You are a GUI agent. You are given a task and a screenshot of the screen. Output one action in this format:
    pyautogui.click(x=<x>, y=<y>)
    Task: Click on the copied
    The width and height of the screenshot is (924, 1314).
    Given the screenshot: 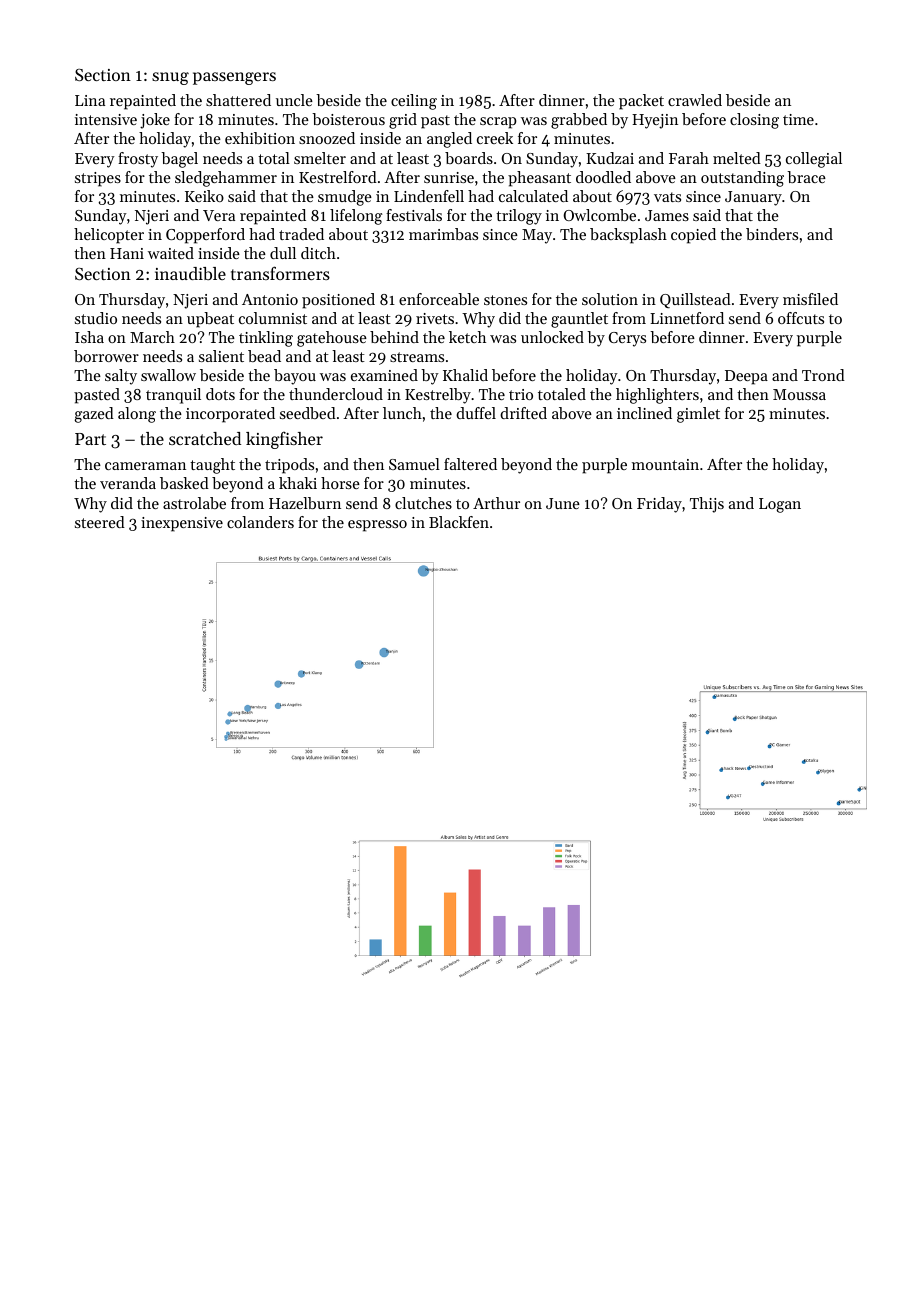 What is the action you would take?
    pyautogui.click(x=693, y=236)
